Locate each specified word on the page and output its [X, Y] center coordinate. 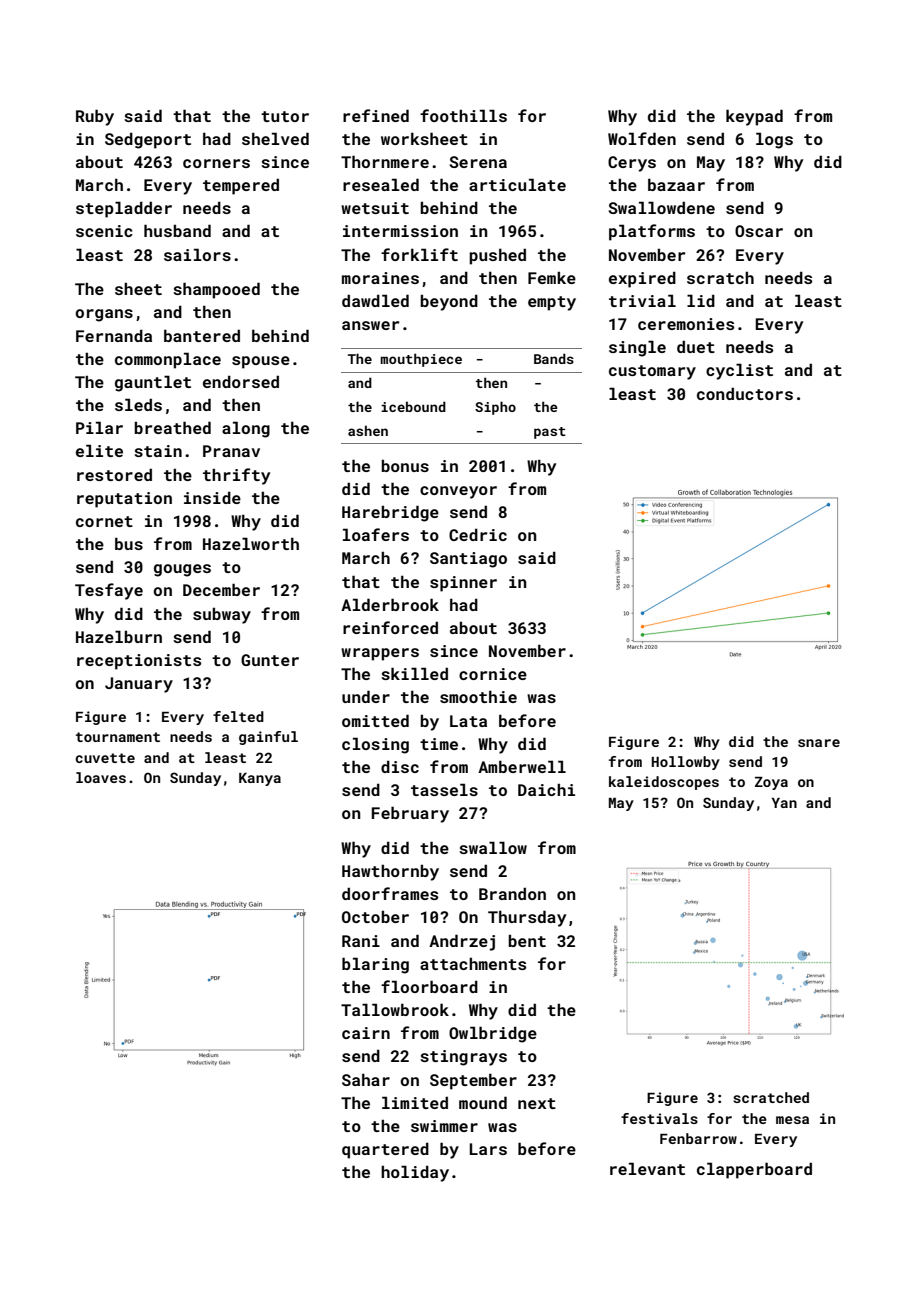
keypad [754, 117]
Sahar [366, 1079]
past [550, 433]
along [246, 429]
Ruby [95, 117]
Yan [784, 803]
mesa [792, 1120]
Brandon [512, 893]
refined [376, 115]
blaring [375, 965]
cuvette [105, 758]
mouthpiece [421, 360]
